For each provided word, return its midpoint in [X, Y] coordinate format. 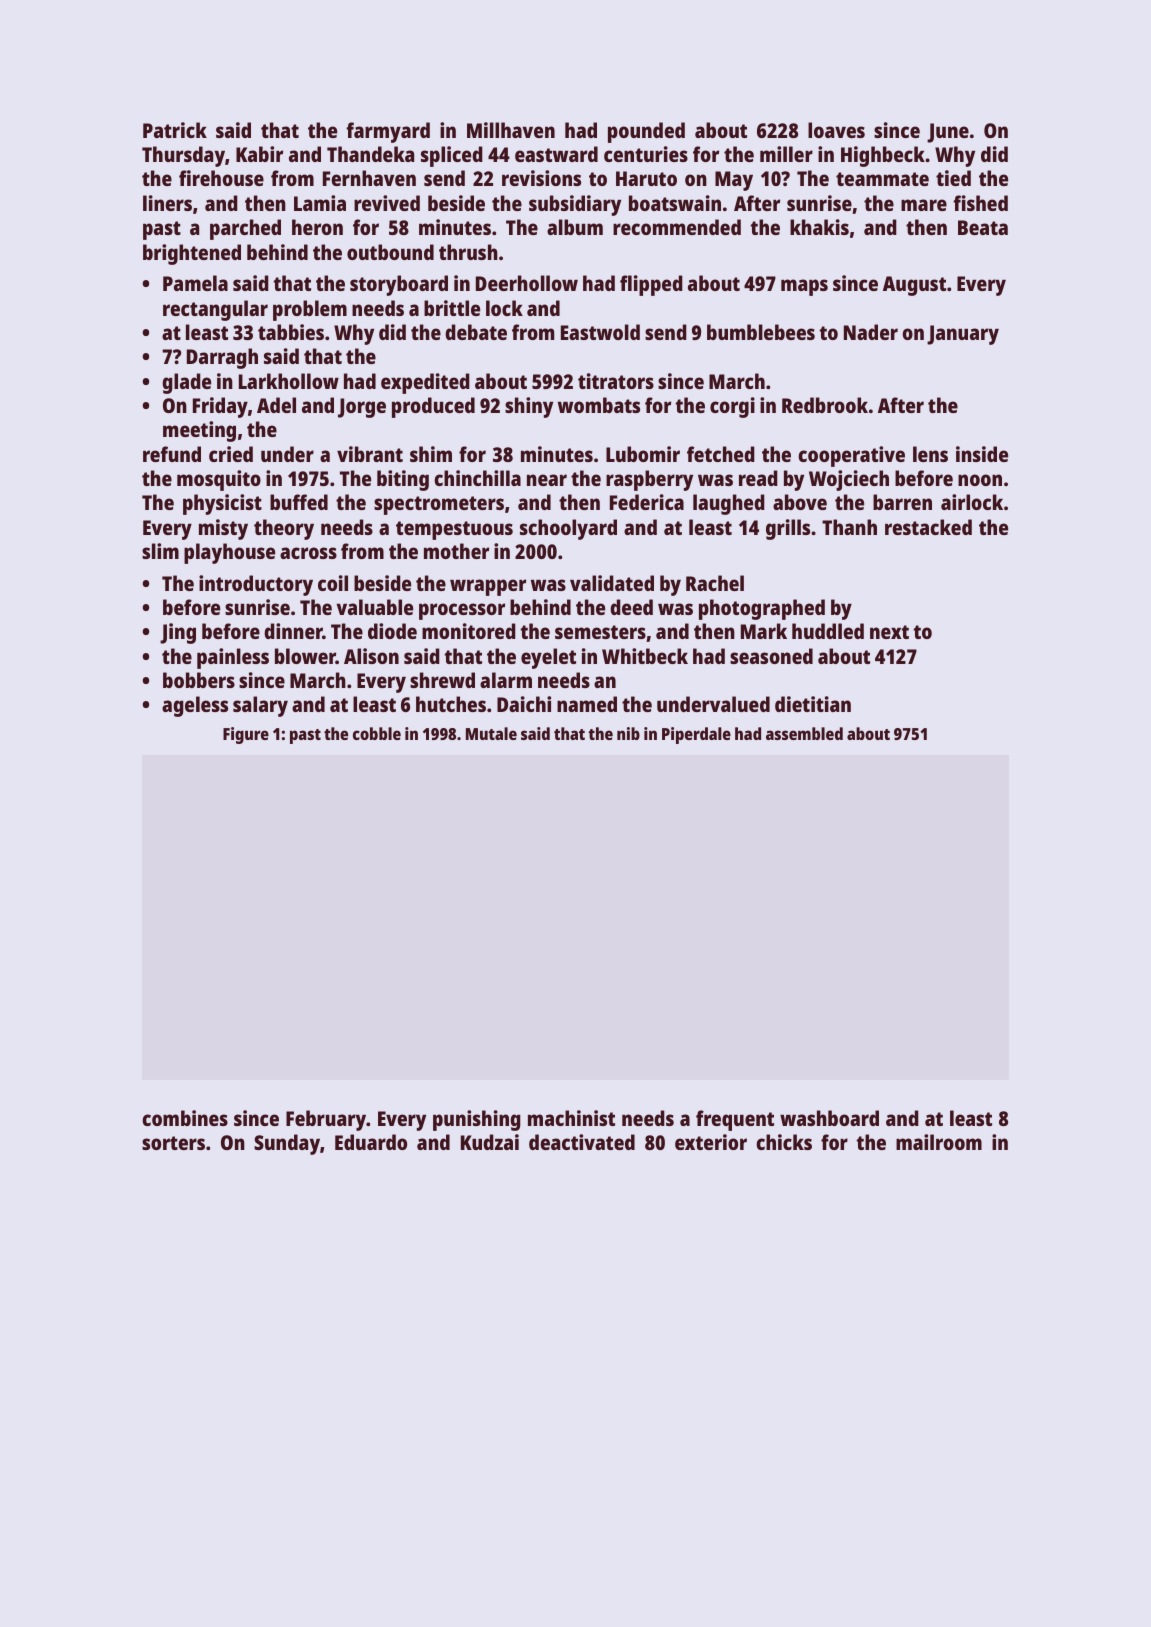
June [948, 133]
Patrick [175, 130]
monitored [469, 631]
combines [185, 1118]
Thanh [849, 527]
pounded [646, 132]
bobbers [199, 680]
